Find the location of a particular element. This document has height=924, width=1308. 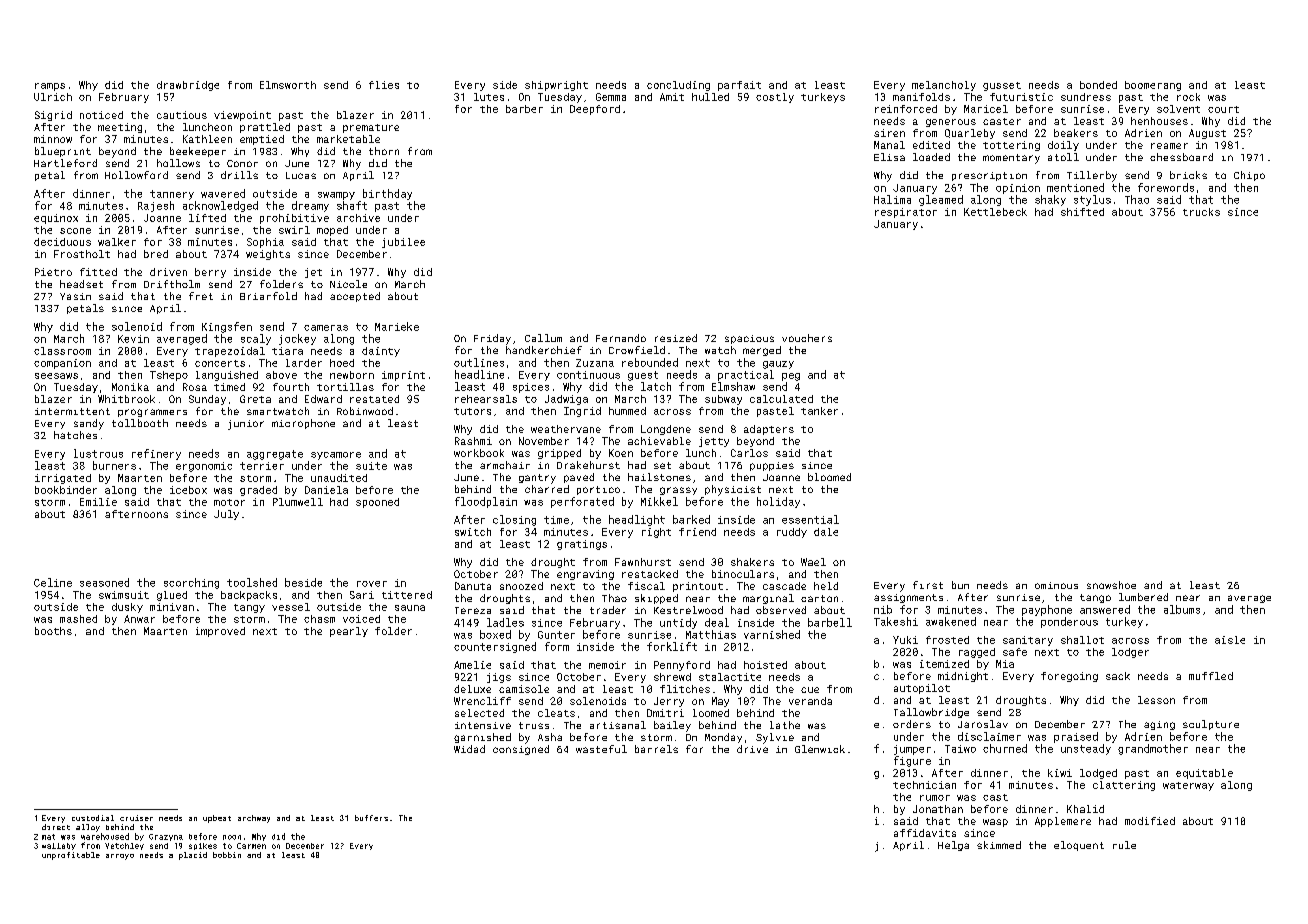

Sylvie is located at coordinates (775, 738).
